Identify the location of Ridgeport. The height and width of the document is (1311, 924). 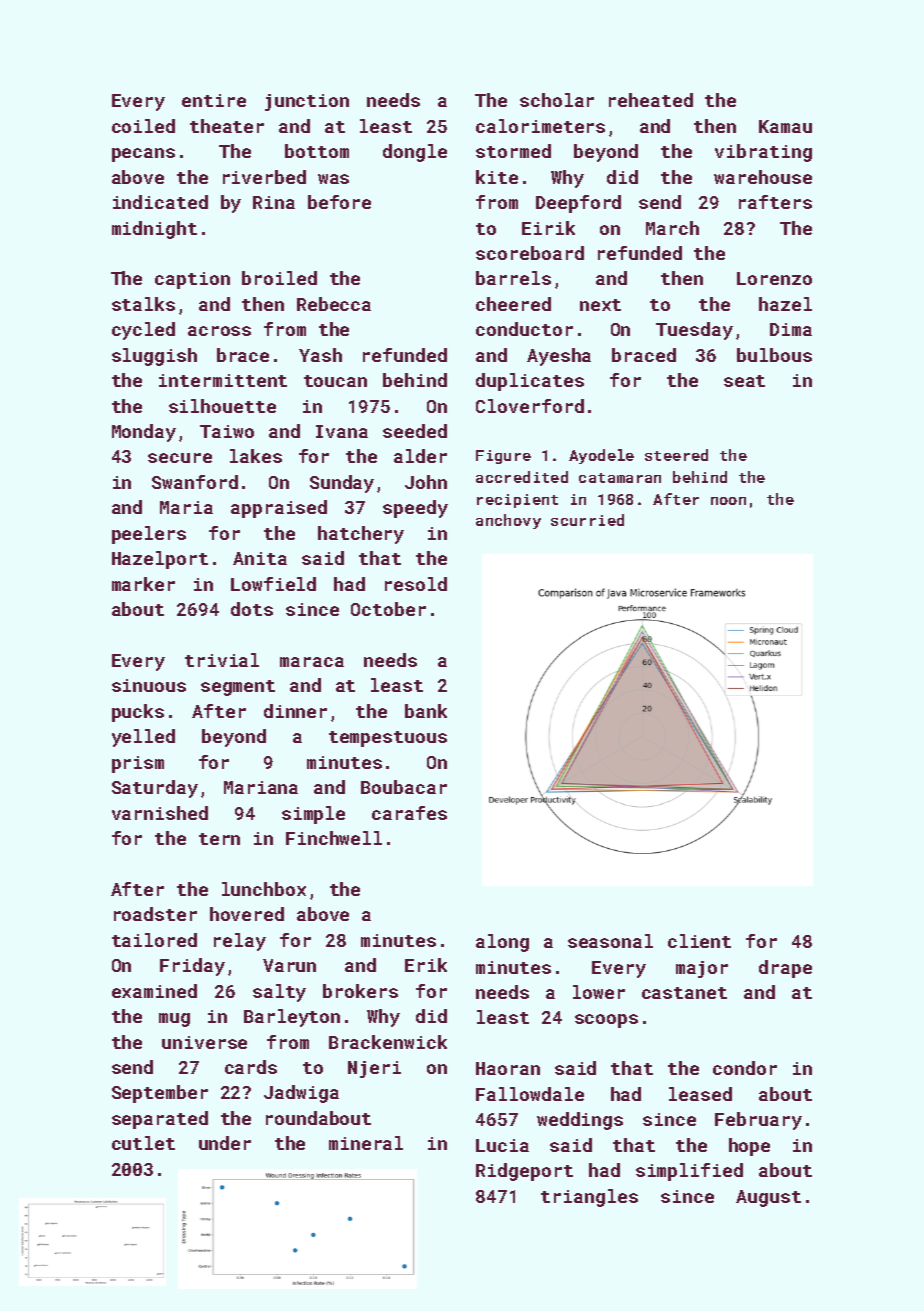
(524, 1172).
